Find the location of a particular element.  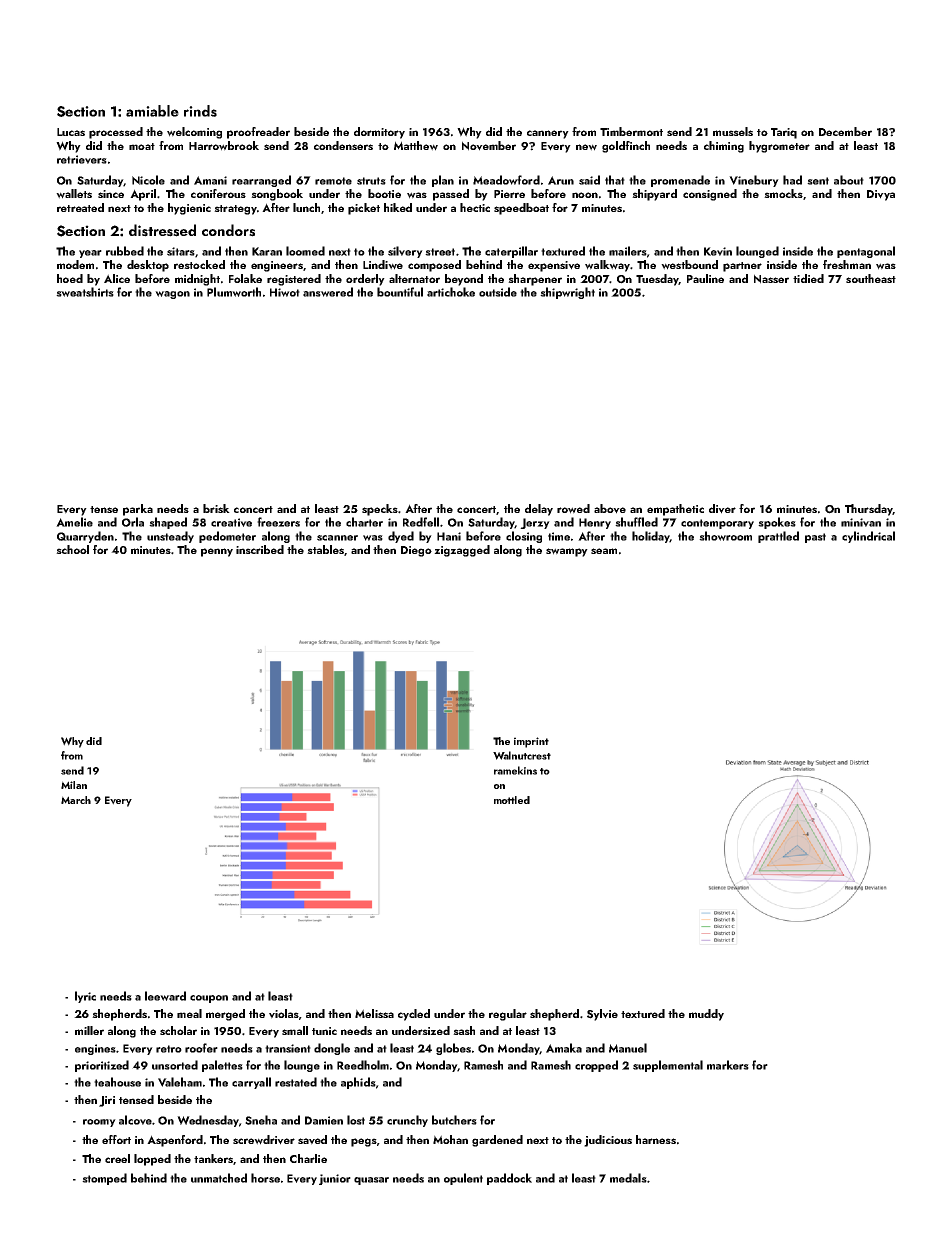

carryall is located at coordinates (251, 1083).
